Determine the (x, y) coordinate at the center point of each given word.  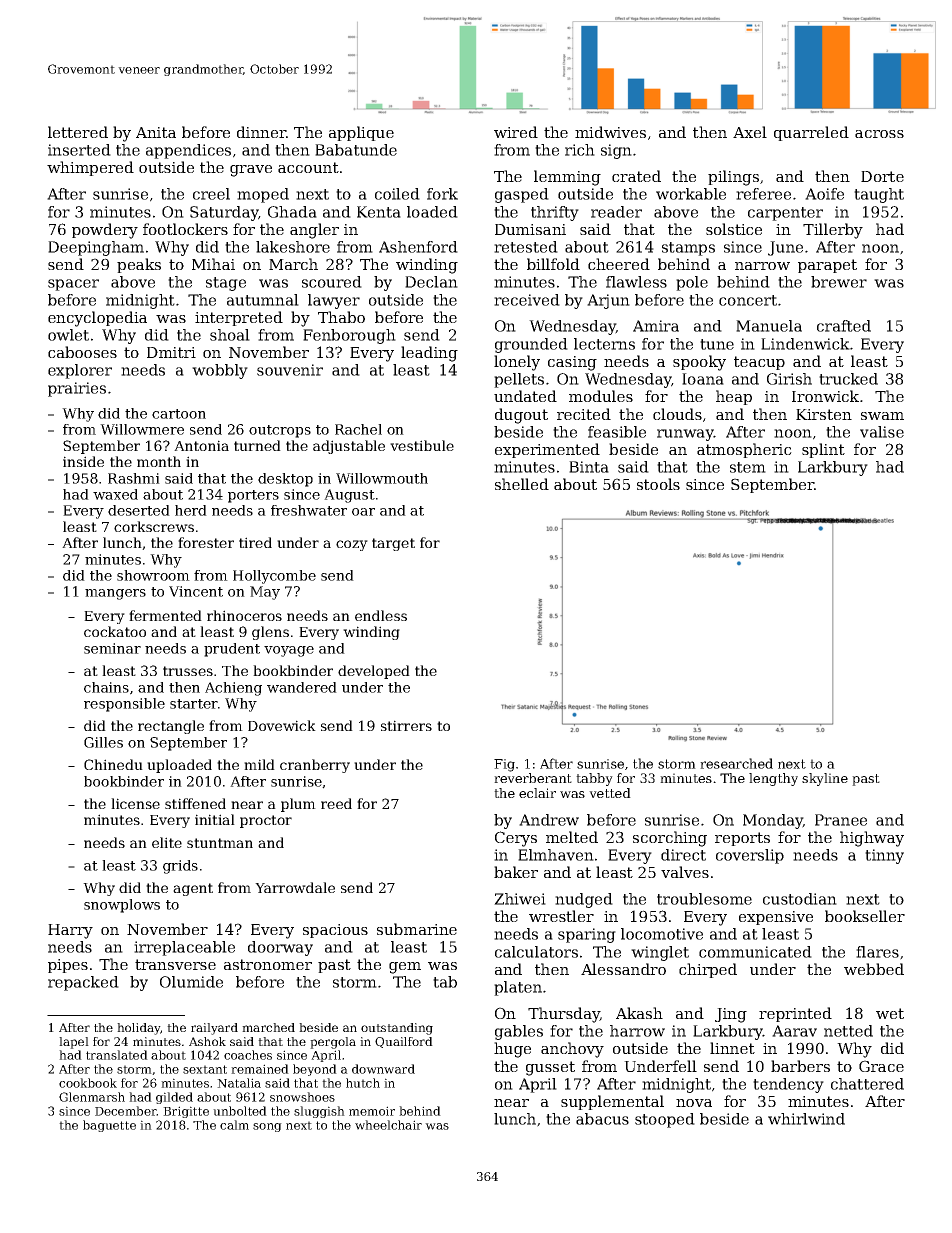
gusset (550, 1068)
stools (658, 484)
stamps (688, 249)
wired (516, 132)
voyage (289, 651)
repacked (83, 983)
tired (255, 542)
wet (890, 1013)
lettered (78, 132)
